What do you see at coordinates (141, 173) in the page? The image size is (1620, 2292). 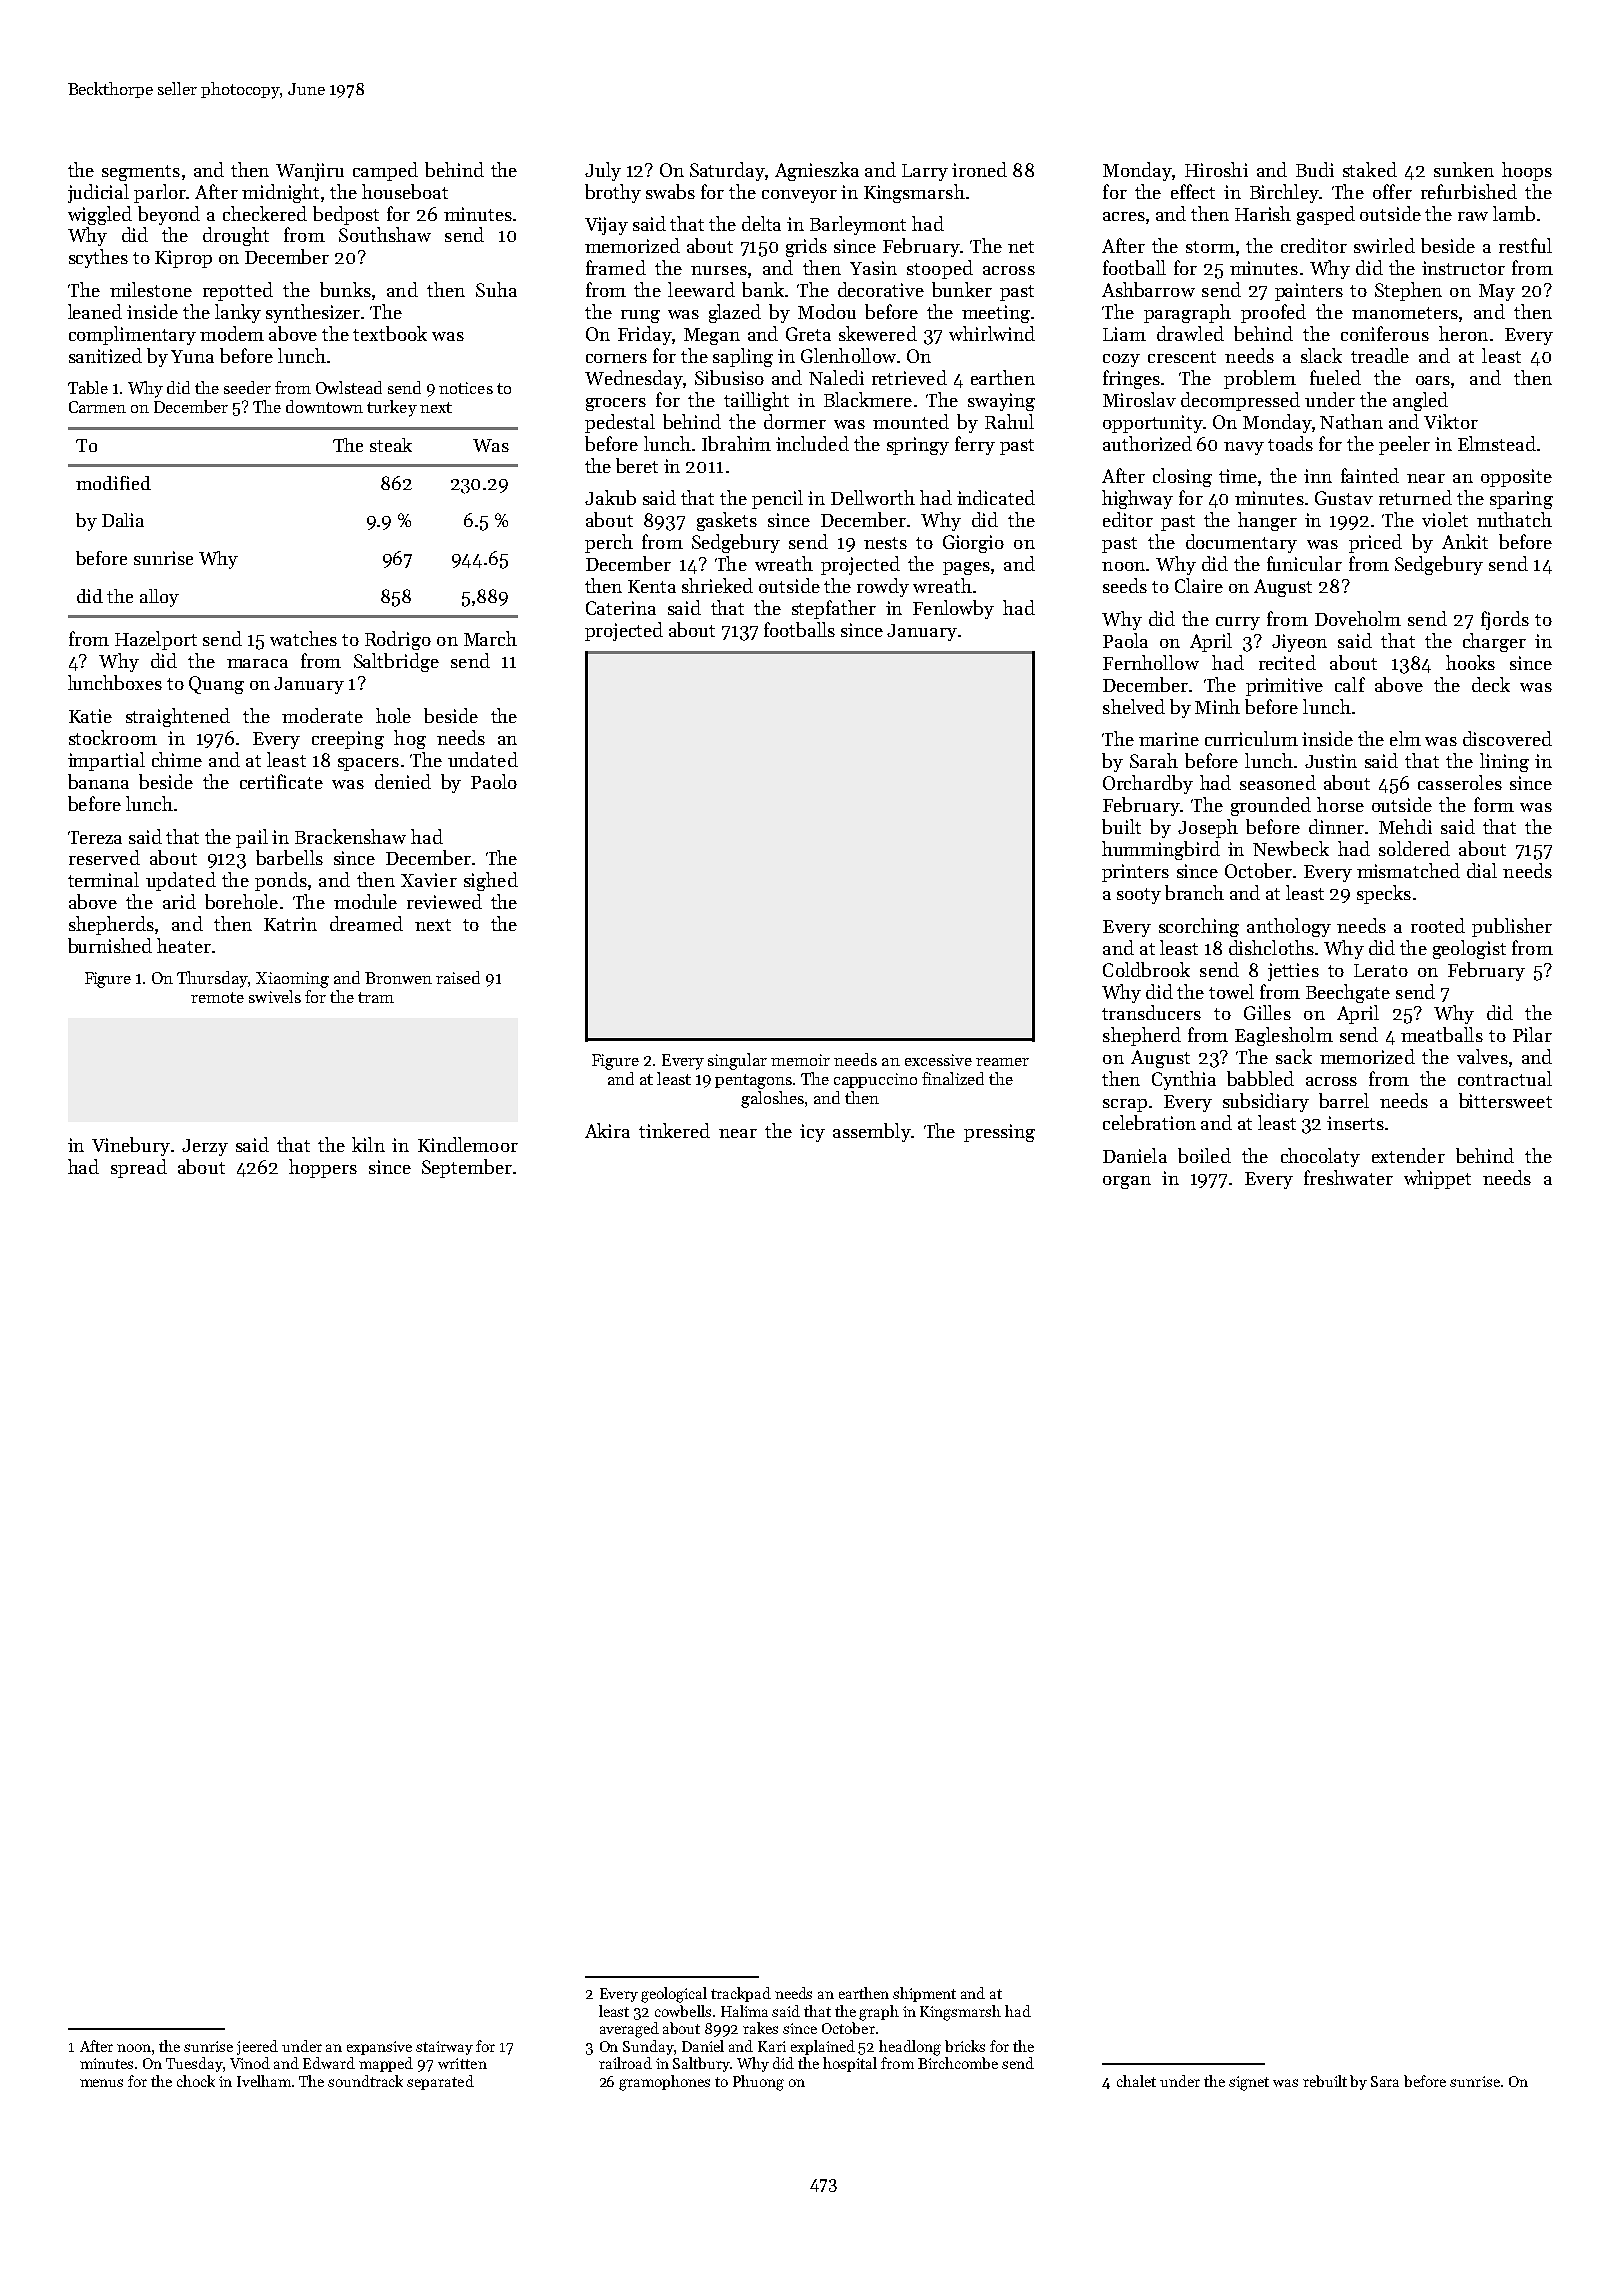 I see `segments` at bounding box center [141, 173].
